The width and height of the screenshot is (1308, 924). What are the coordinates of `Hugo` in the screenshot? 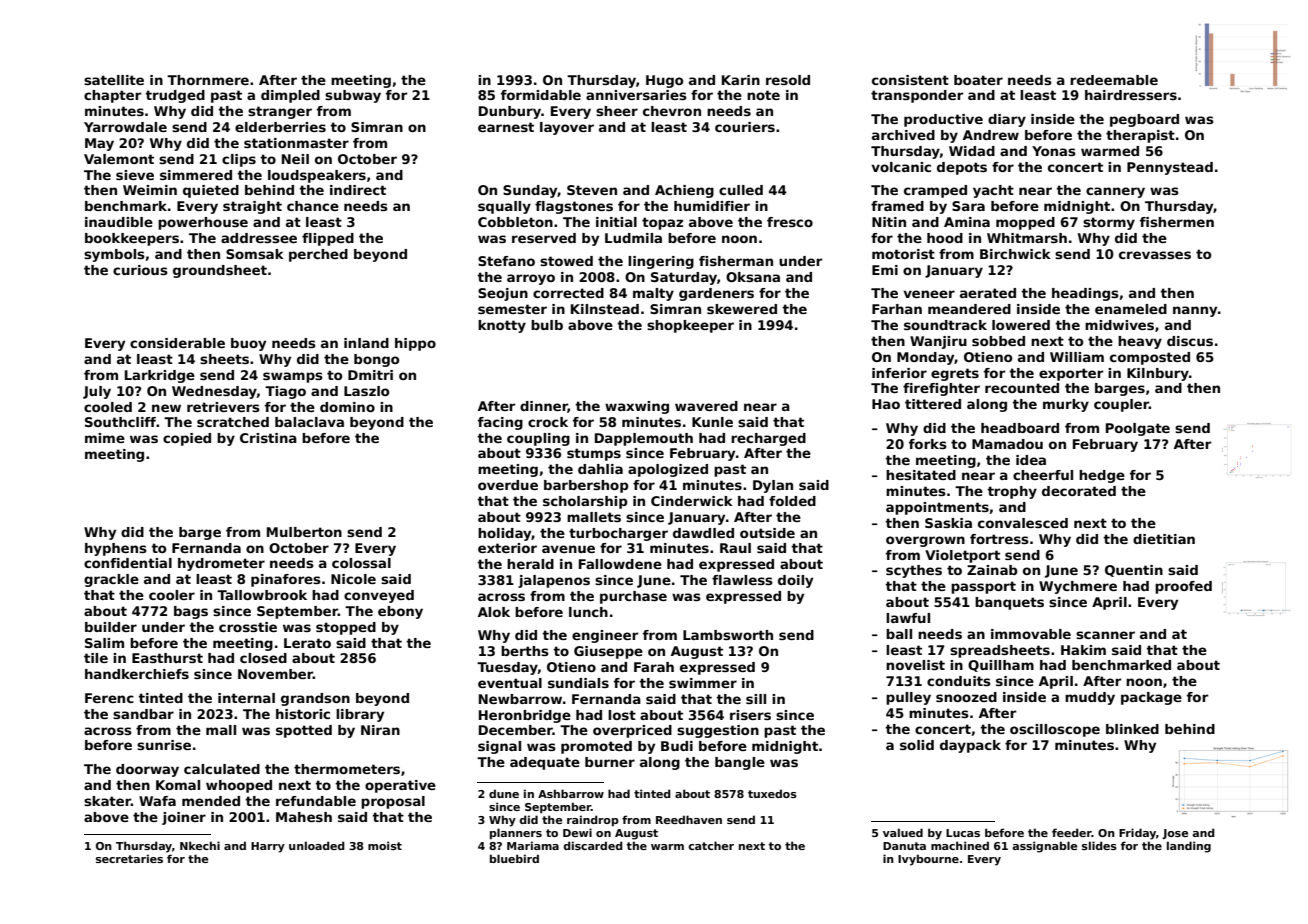 It's located at (664, 81).
